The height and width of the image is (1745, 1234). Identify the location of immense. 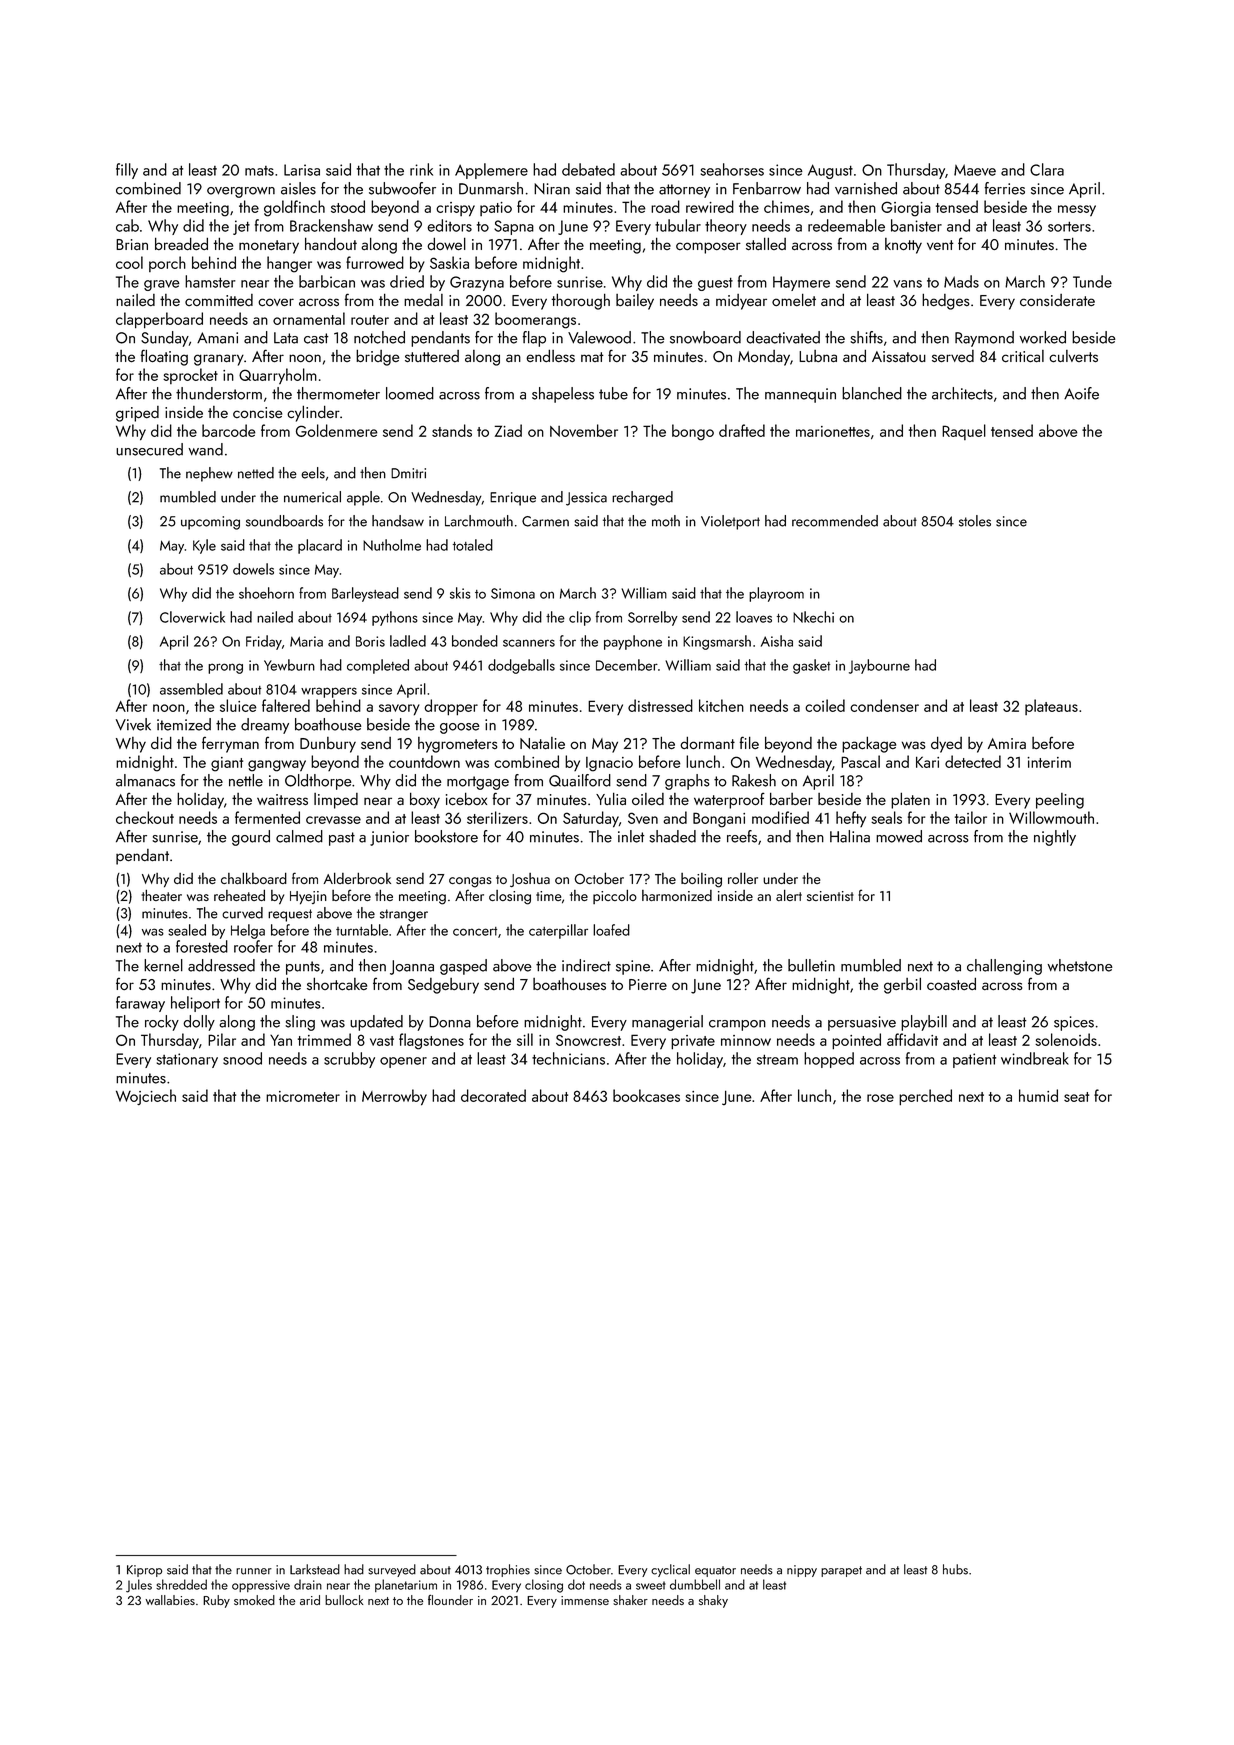
(585, 1600).
